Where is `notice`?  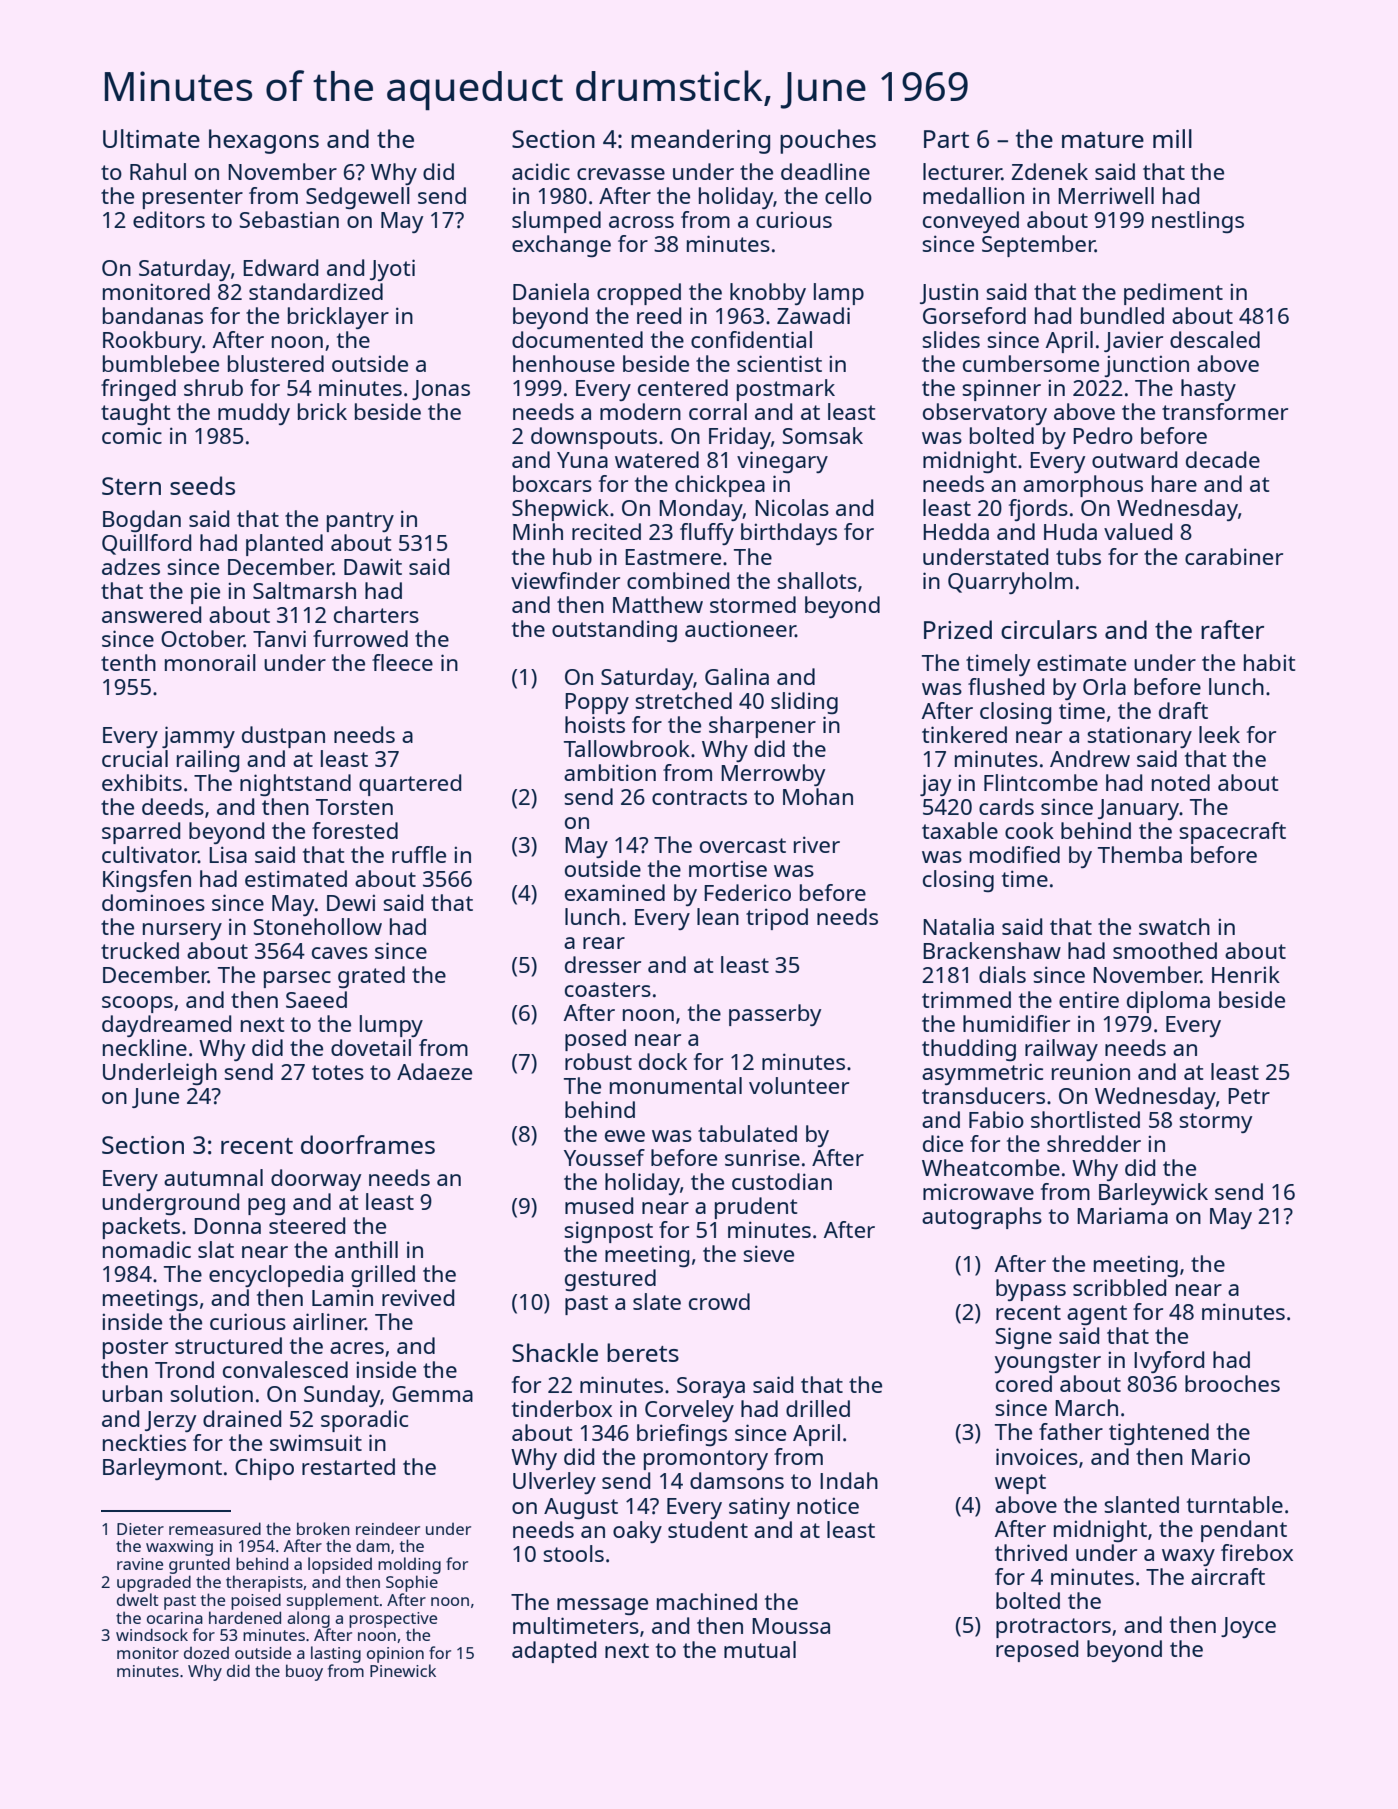 notice is located at coordinates (828, 1505).
